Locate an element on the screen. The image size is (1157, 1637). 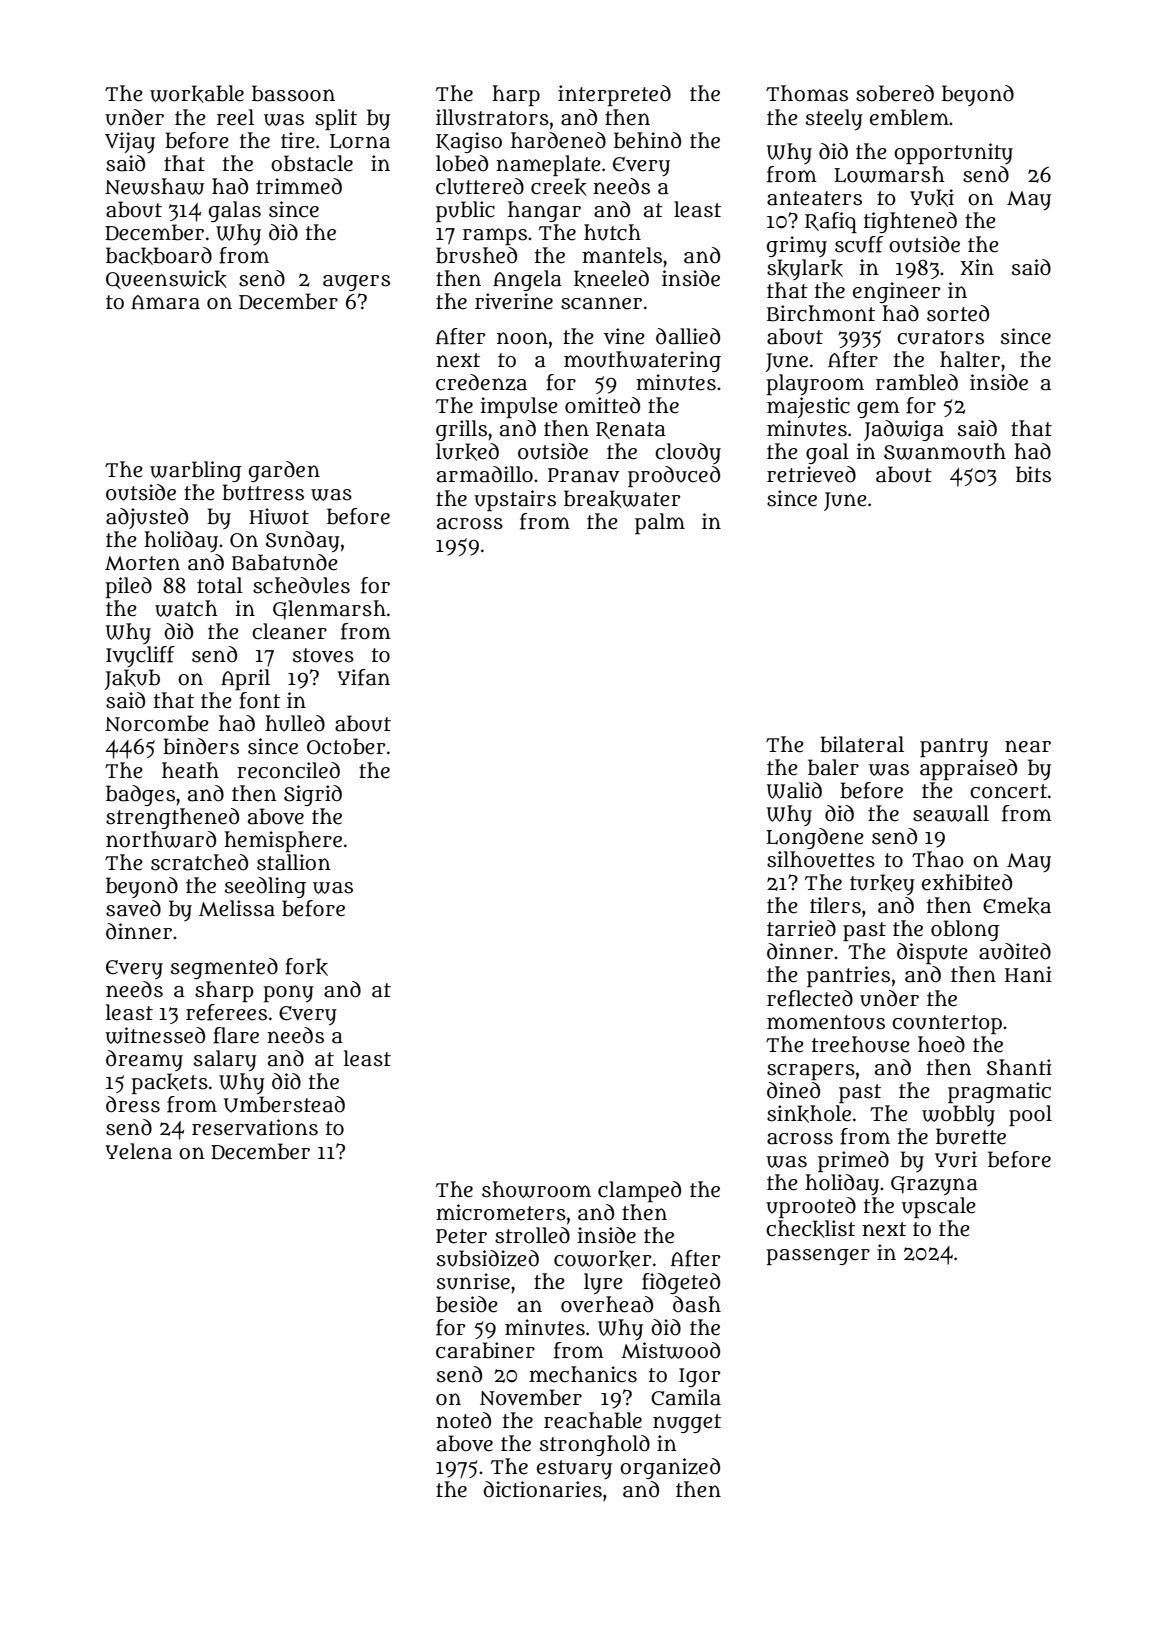
dictionaries is located at coordinates (542, 1489).
